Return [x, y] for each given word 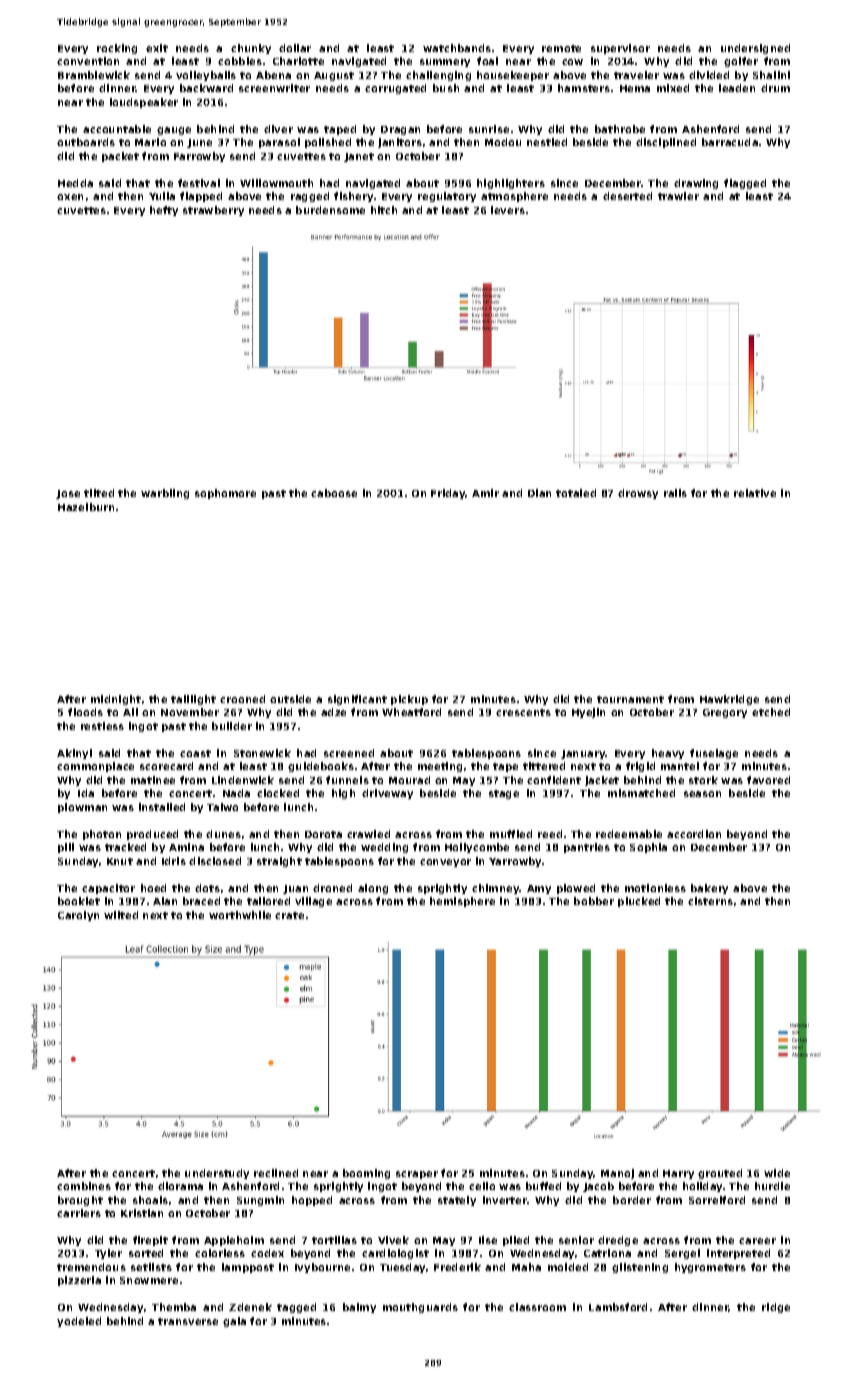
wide [777, 1173]
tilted [99, 493]
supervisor [620, 49]
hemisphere [462, 902]
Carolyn [78, 916]
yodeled [79, 1322]
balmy [359, 1308]
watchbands [457, 48]
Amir [485, 493]
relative [755, 493]
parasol [279, 143]
